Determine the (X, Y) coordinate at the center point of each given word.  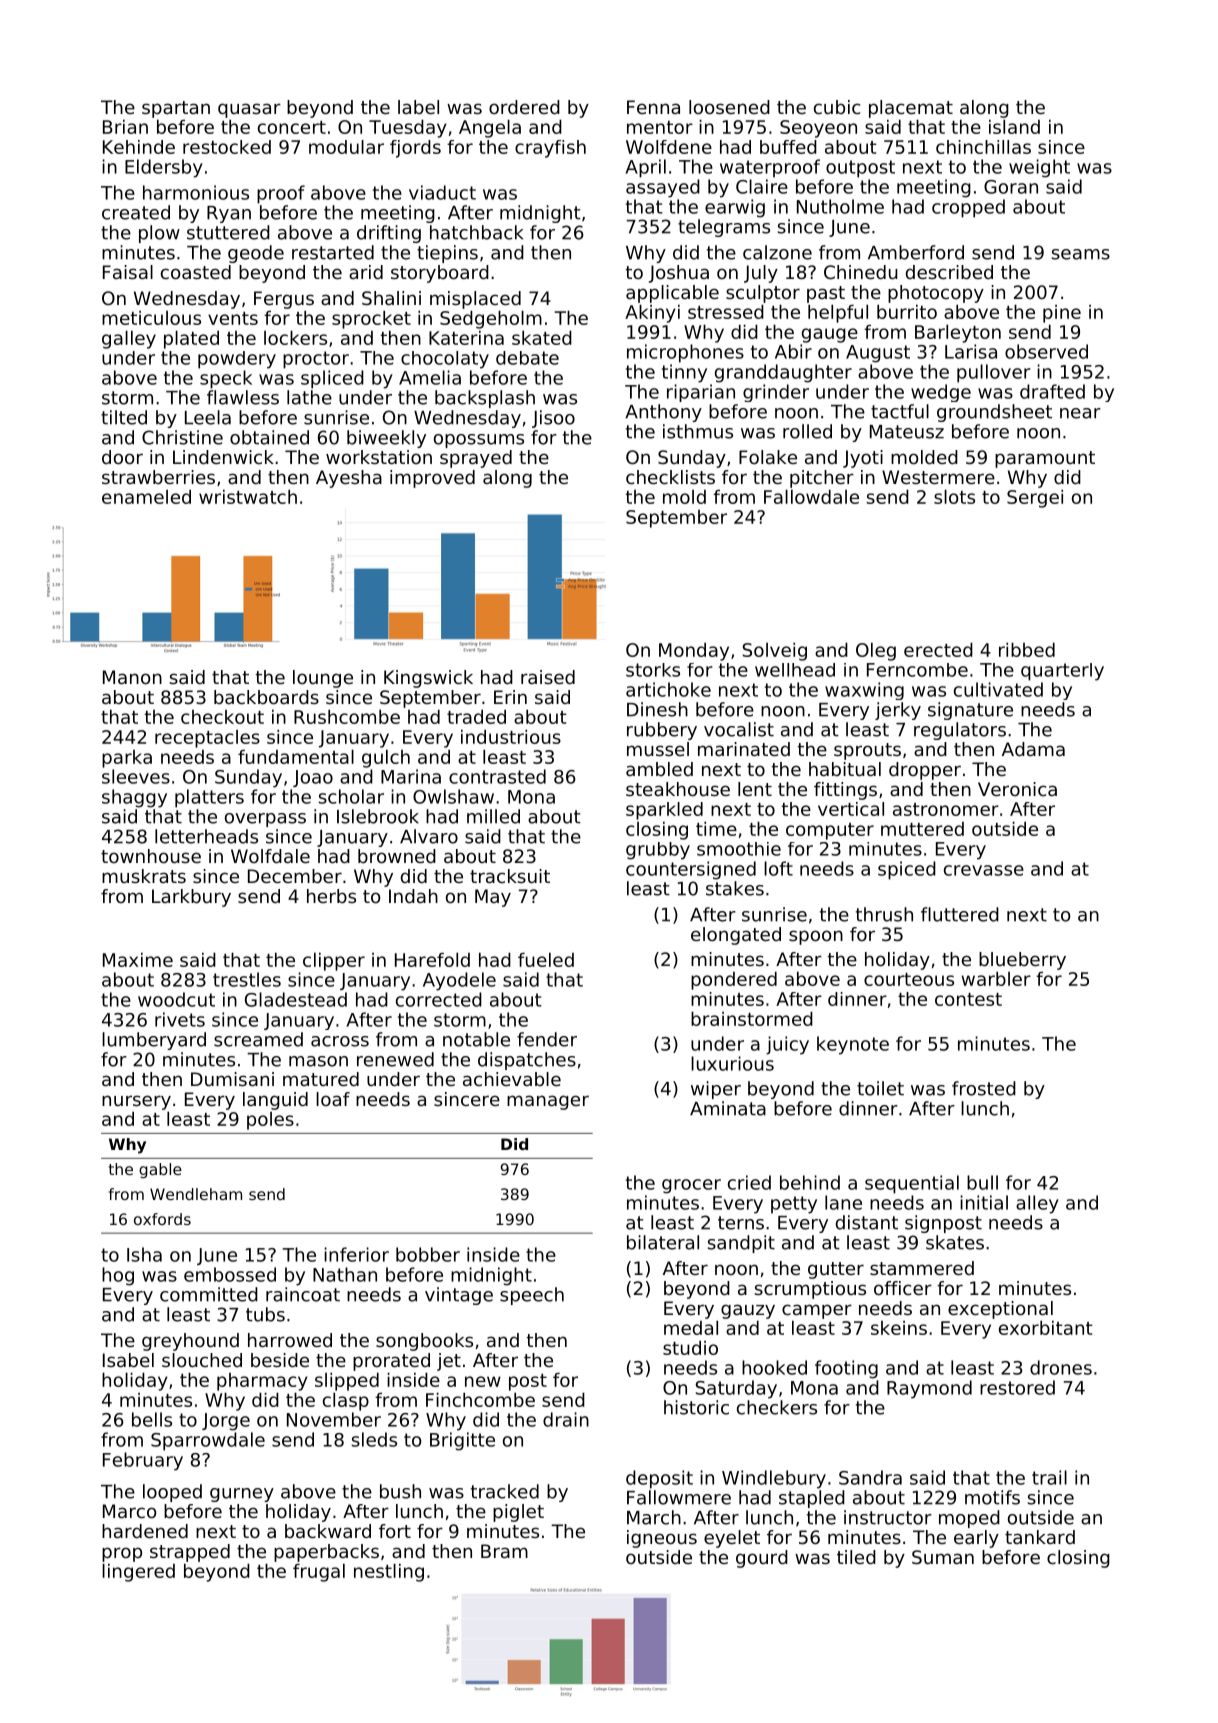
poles (270, 1121)
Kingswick (428, 679)
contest (968, 999)
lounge (323, 679)
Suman (943, 1557)
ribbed (1027, 649)
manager (548, 1102)
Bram (504, 1551)
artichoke (668, 689)
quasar (249, 110)
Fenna (653, 107)
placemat (911, 109)
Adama (1033, 749)
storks (653, 670)
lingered (138, 1572)
